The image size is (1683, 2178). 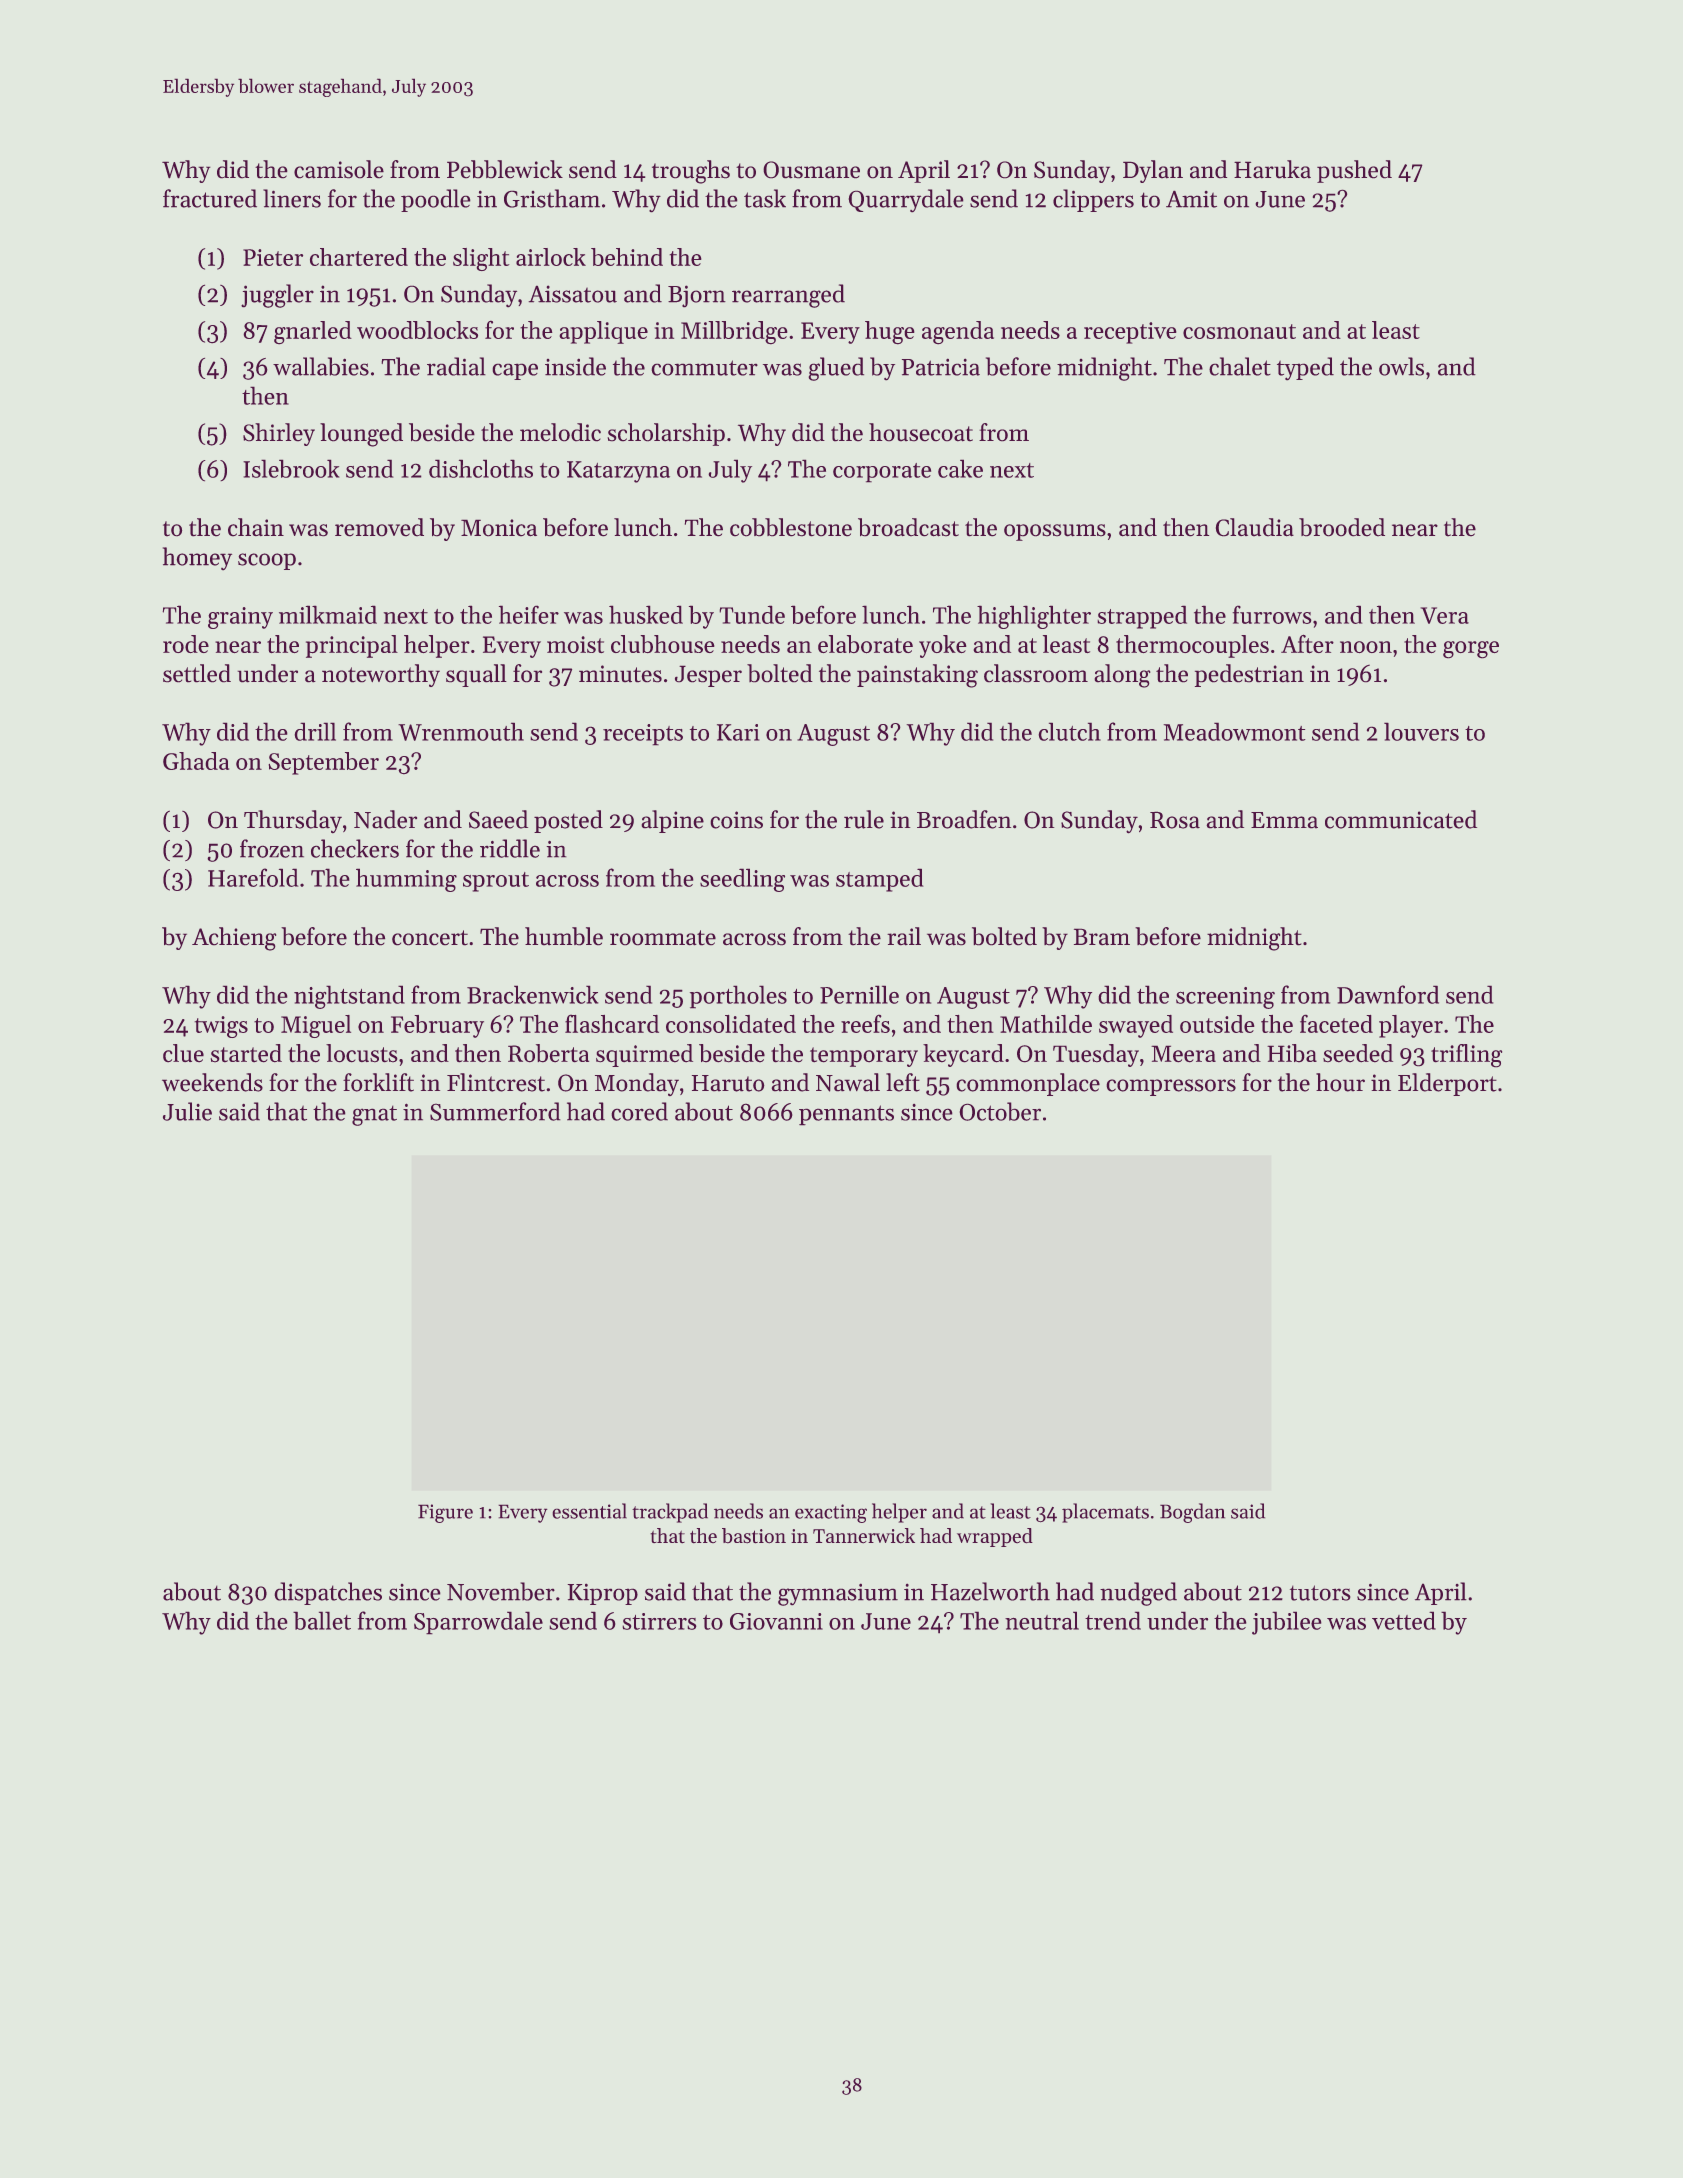 What do you see at coordinates (445, 1513) in the screenshot?
I see `Figure` at bounding box center [445, 1513].
